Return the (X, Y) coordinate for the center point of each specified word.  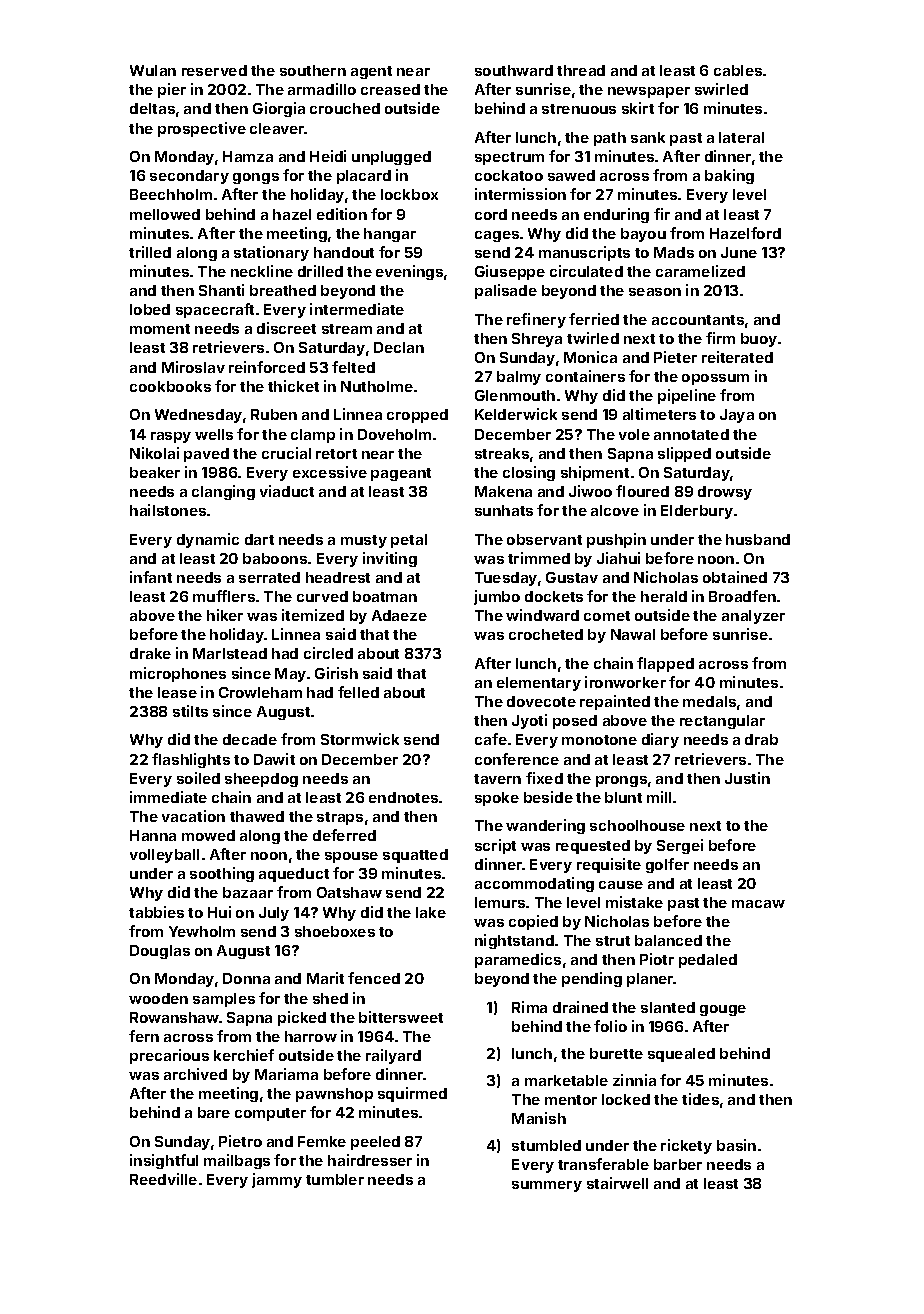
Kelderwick (516, 414)
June (739, 252)
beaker (155, 472)
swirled (721, 89)
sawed (571, 175)
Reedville (163, 1179)
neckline (262, 271)
